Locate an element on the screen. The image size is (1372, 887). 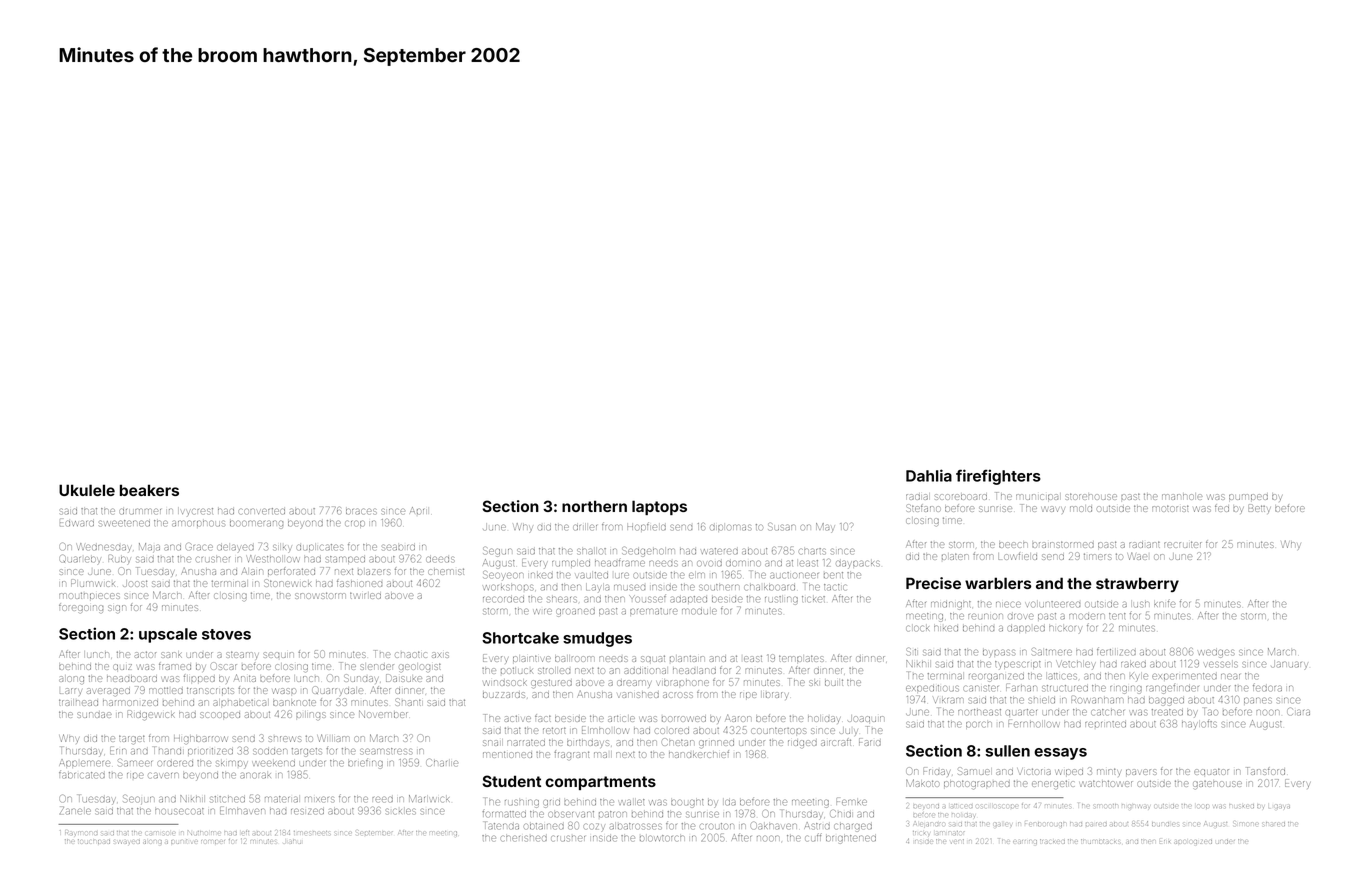
beakers is located at coordinates (149, 490).
